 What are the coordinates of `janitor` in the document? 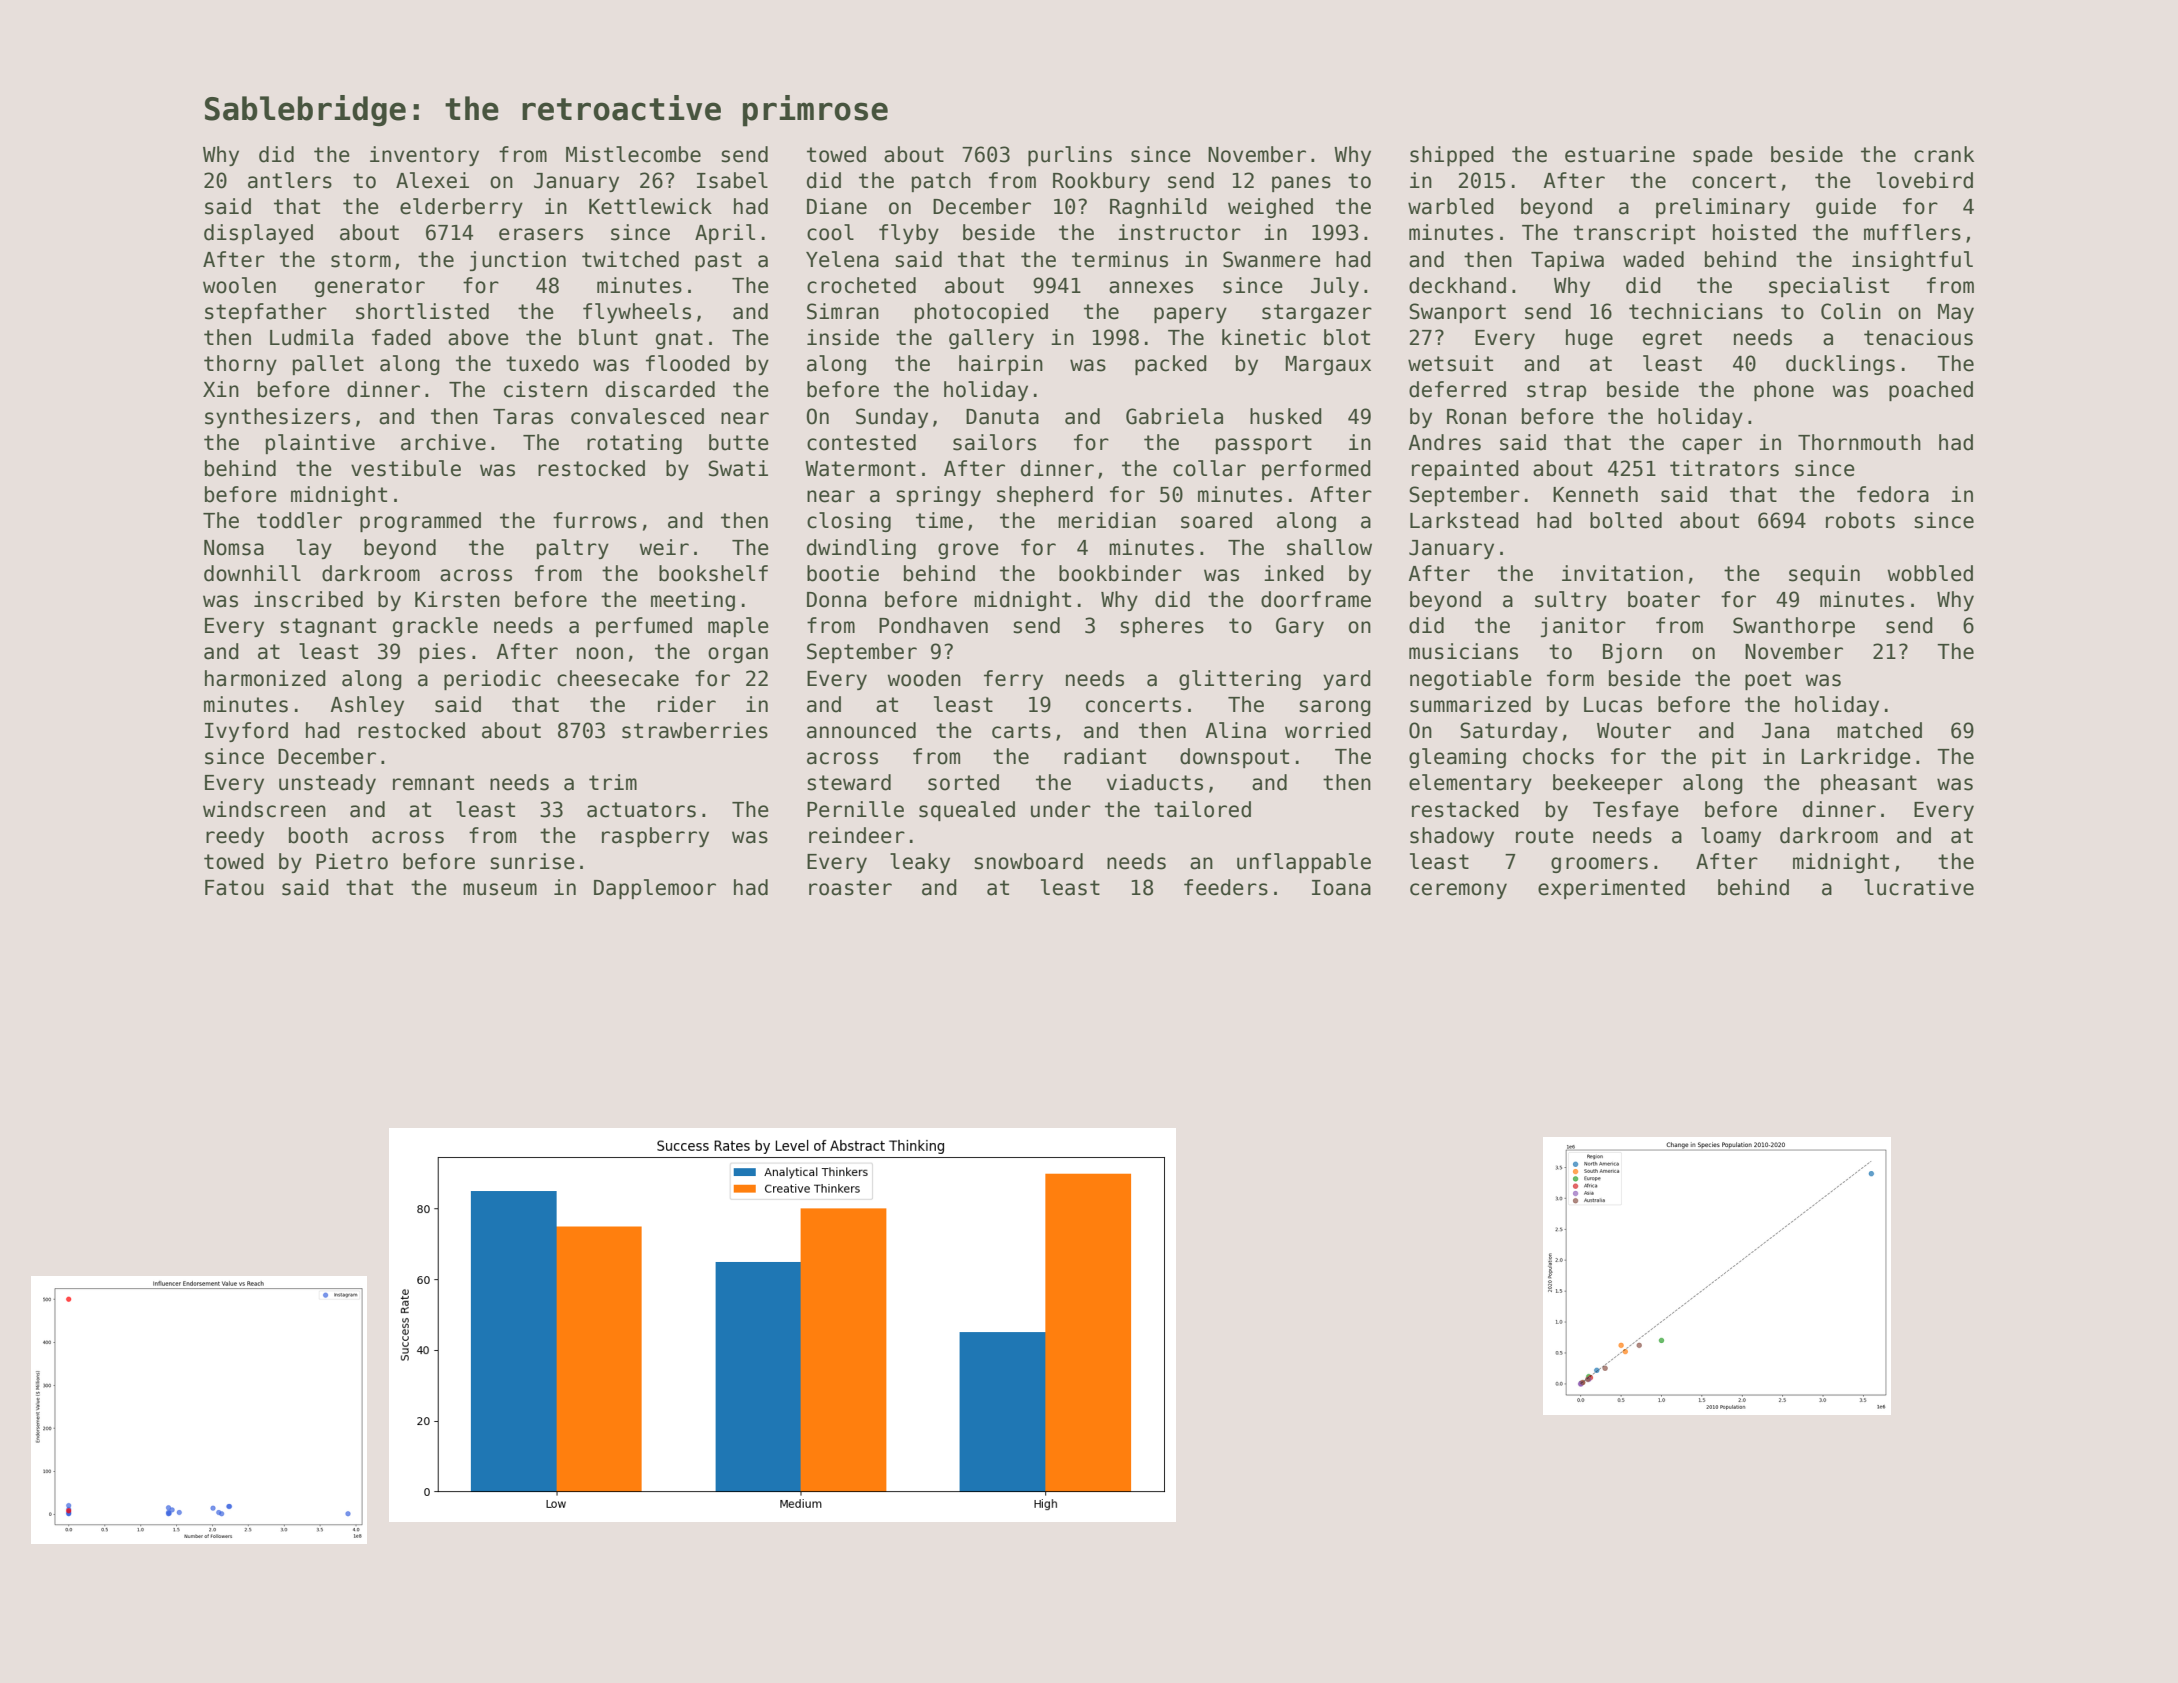 It's located at (1583, 627).
